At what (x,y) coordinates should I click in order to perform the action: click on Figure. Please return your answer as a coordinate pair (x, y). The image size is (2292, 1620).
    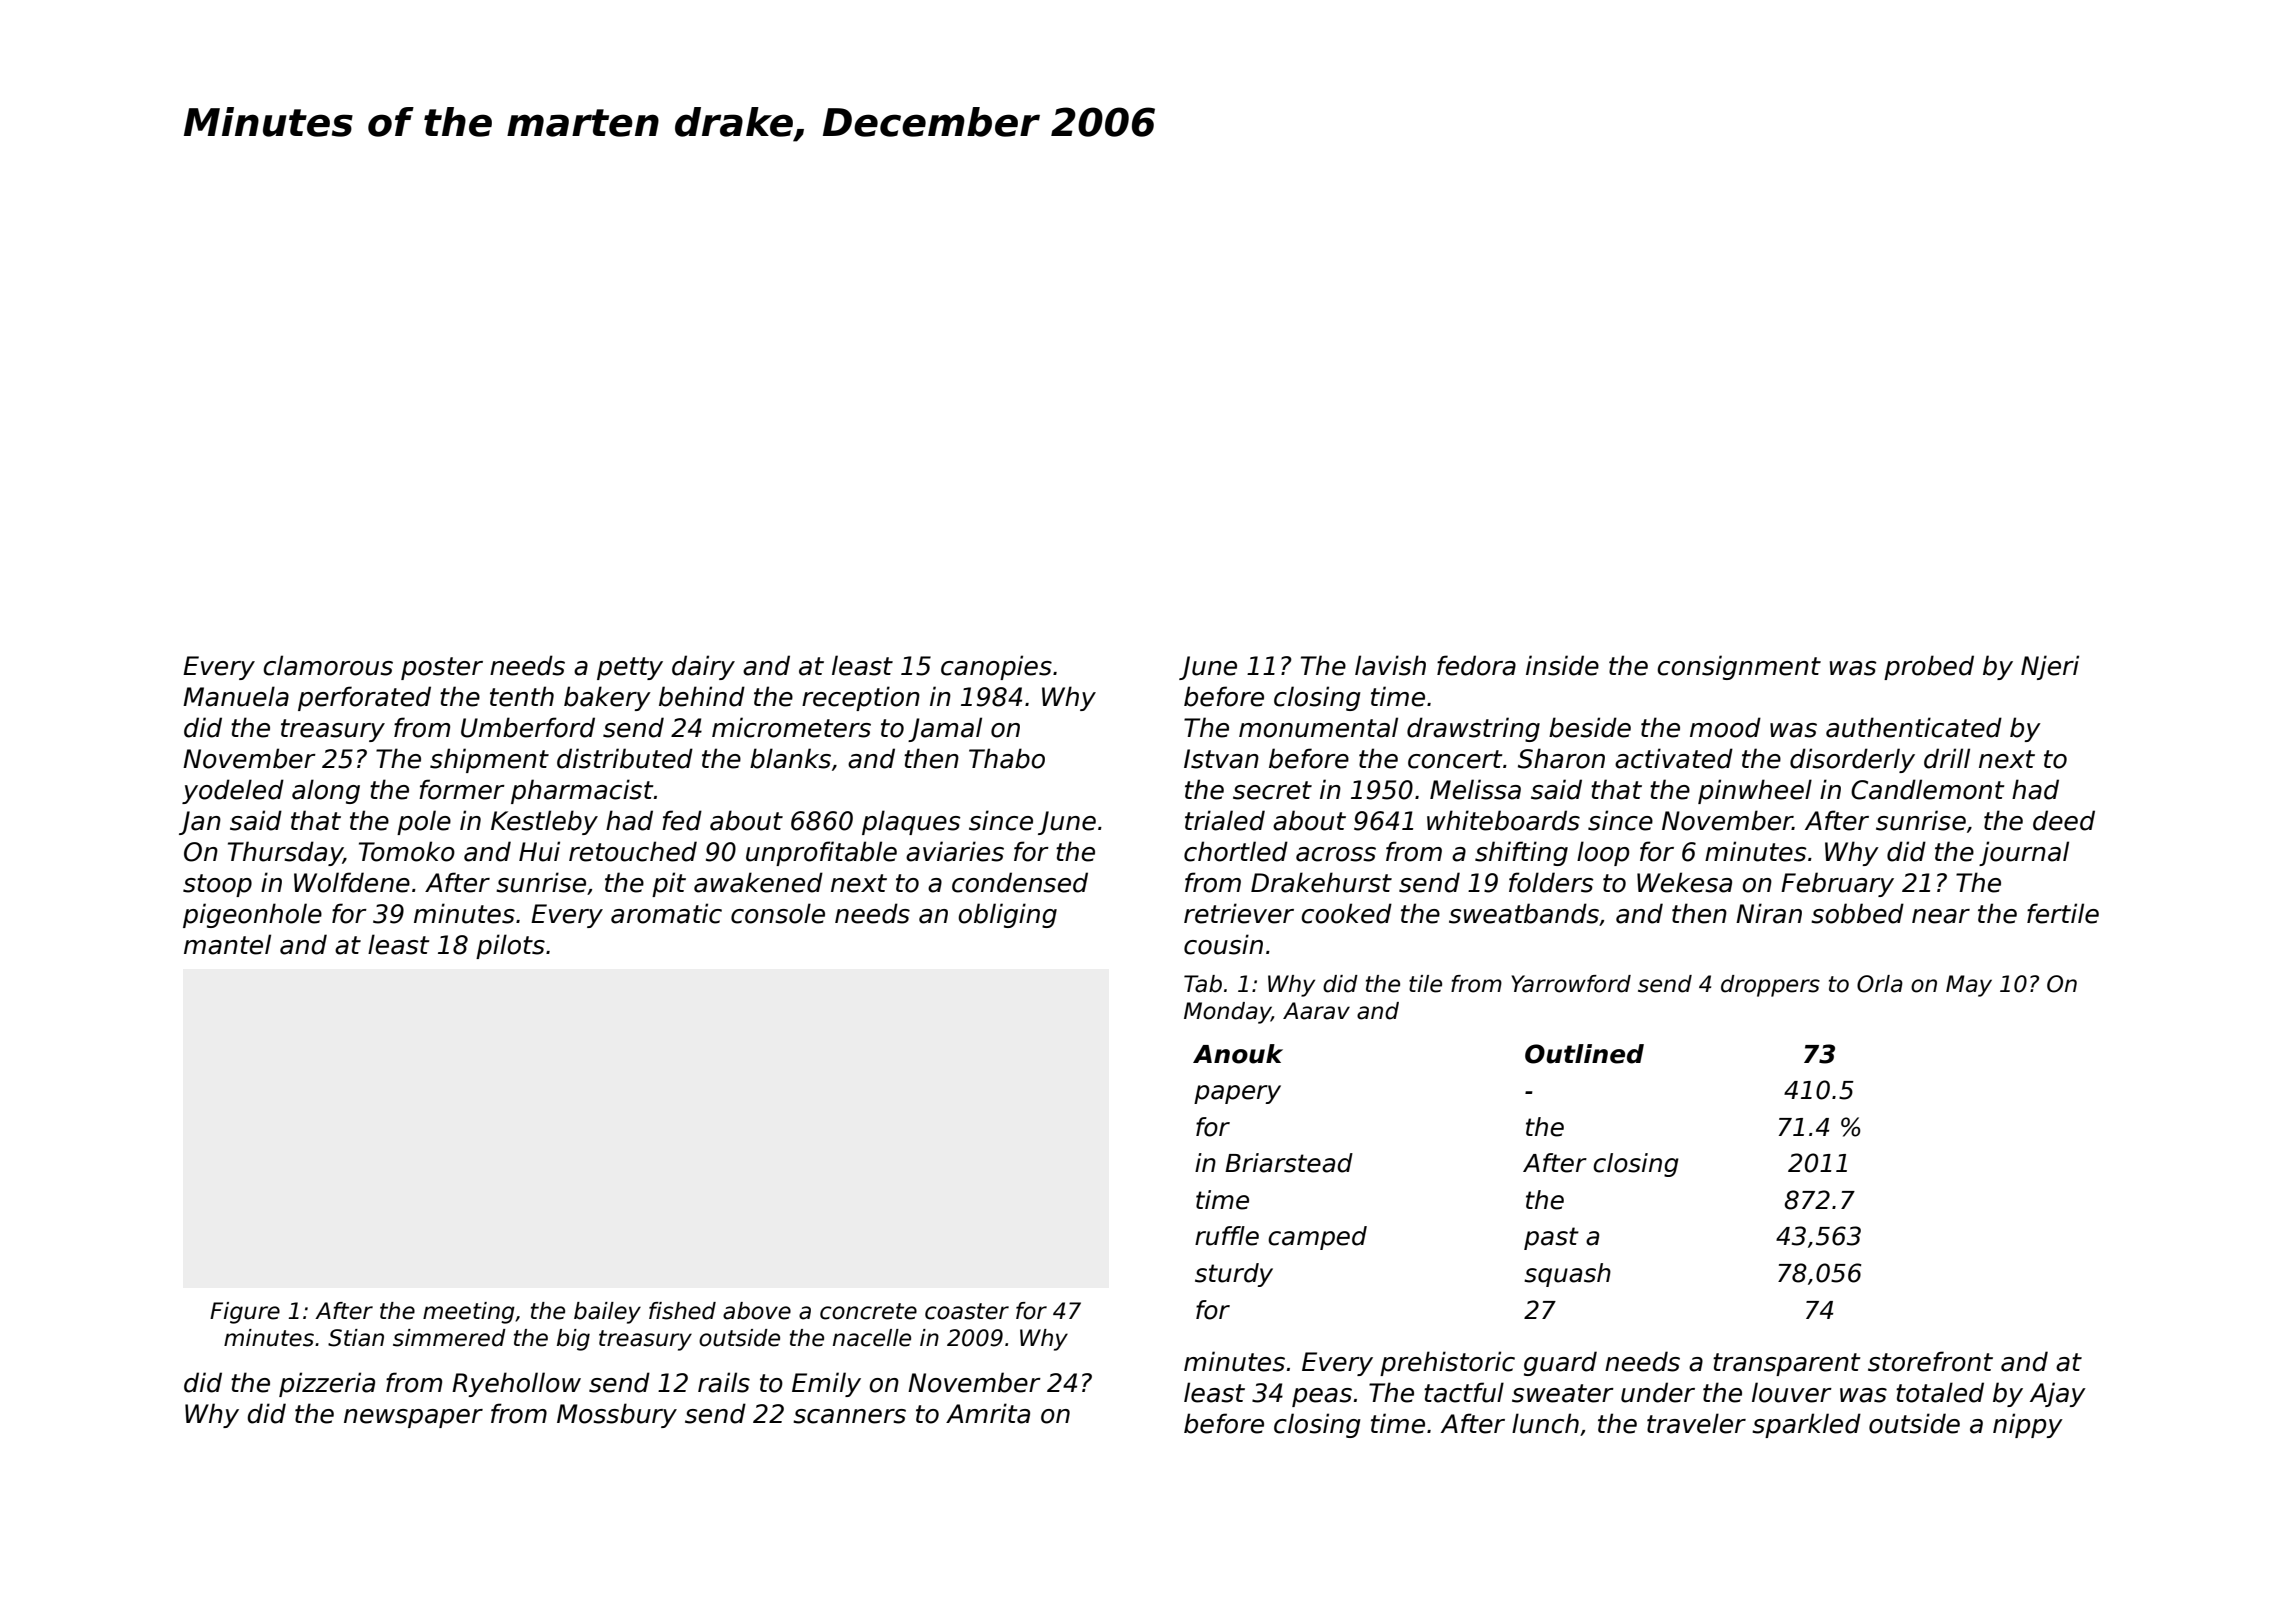
    Looking at the image, I should click on (245, 1313).
